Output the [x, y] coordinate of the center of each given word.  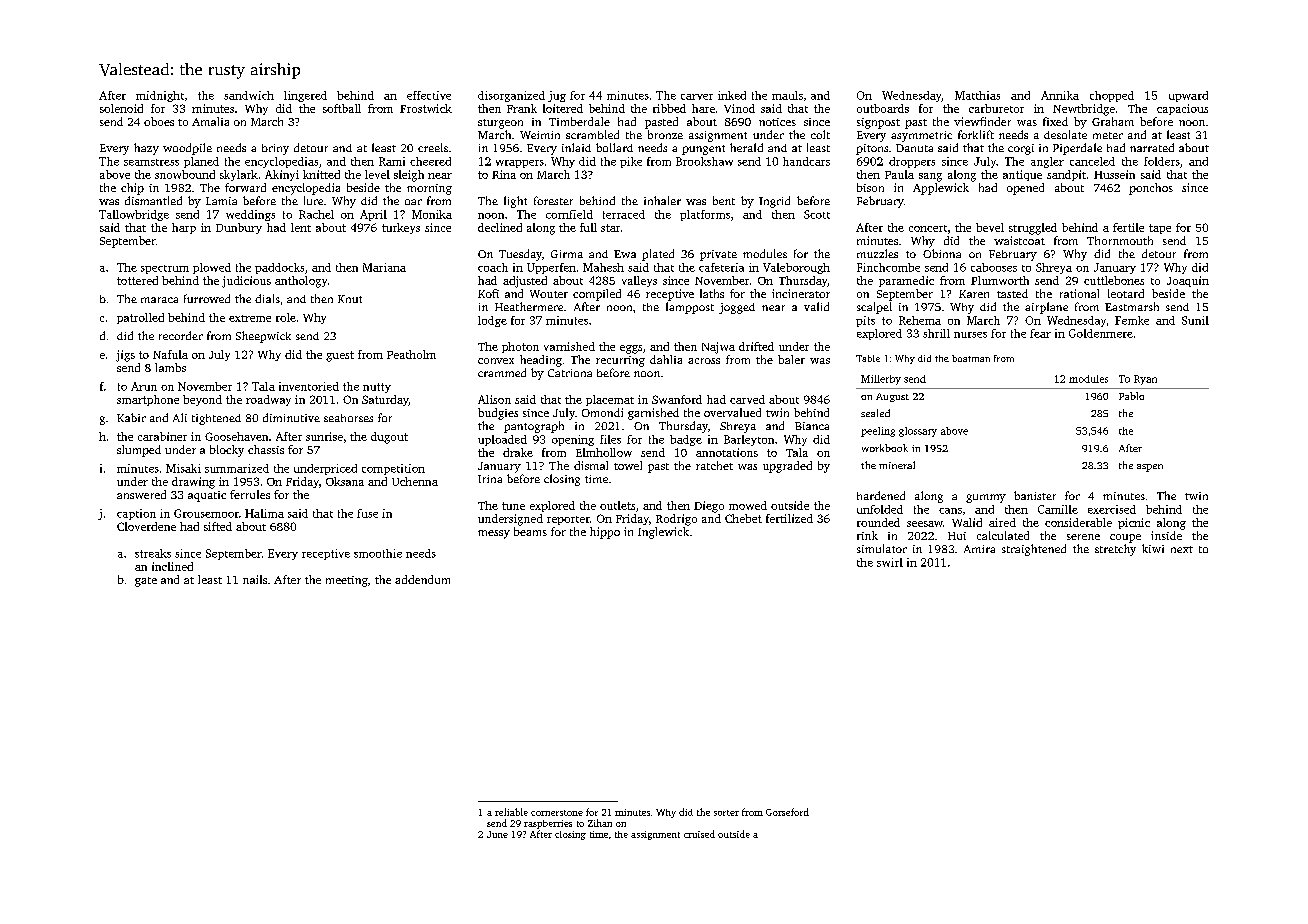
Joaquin [1188, 281]
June [497, 834]
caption [136, 514]
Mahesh [603, 267]
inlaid [576, 147]
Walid [967, 522]
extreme [250, 318]
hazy [146, 149]
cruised [699, 834]
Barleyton [749, 440]
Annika [1060, 95]
